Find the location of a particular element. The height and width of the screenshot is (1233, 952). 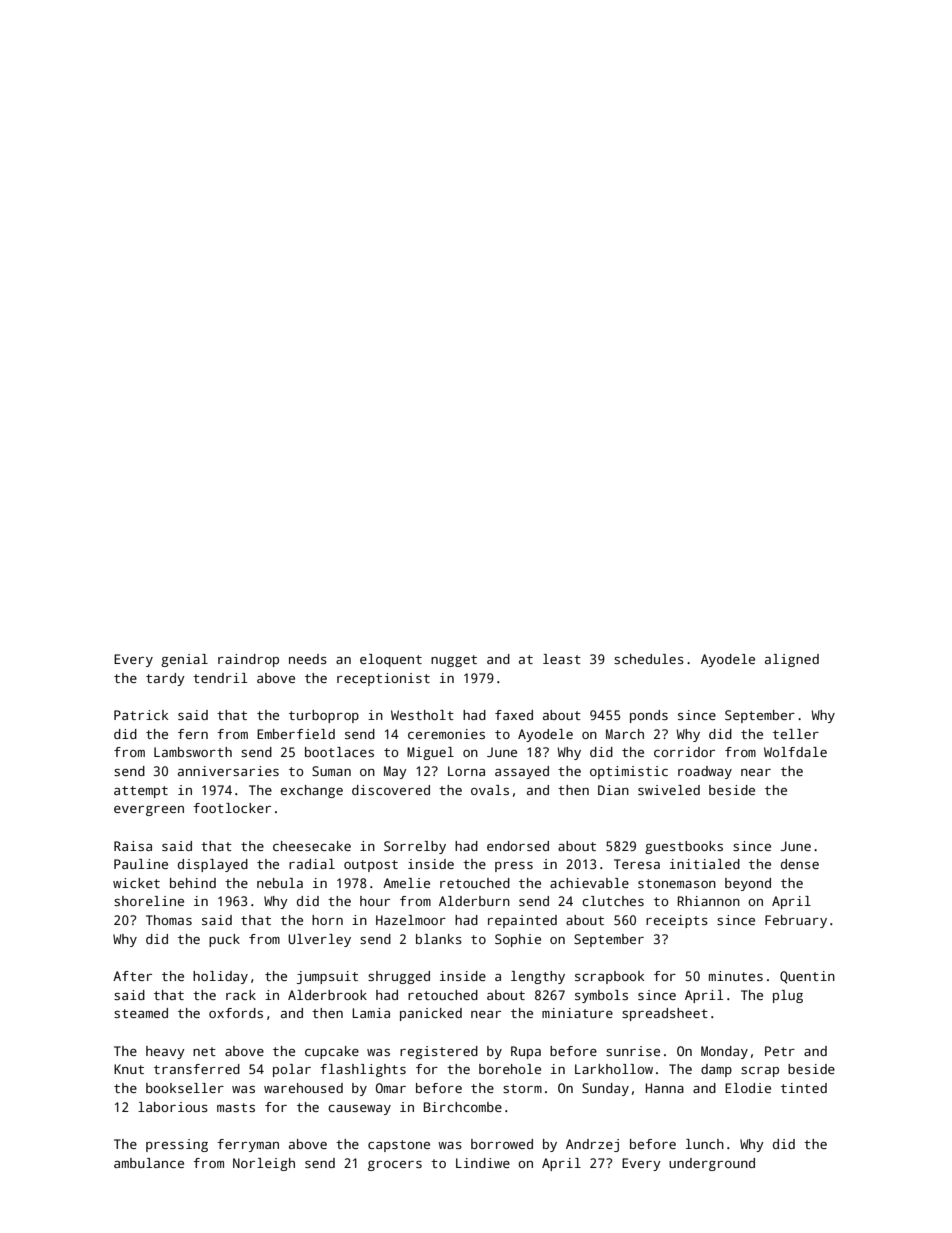

ambulance is located at coordinates (149, 1163).
